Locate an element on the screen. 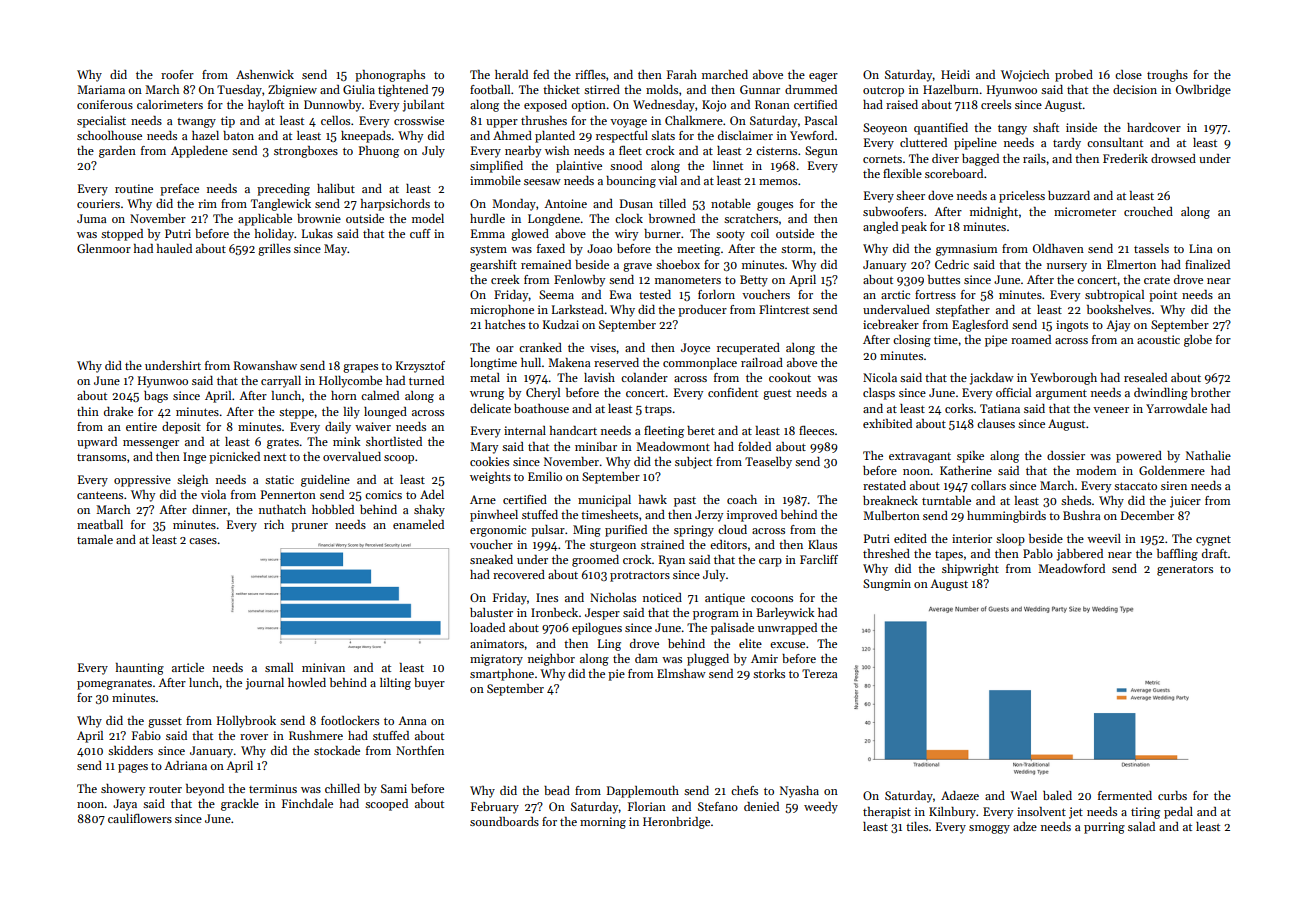 The height and width of the screenshot is (924, 1308). folded is located at coordinates (754, 446).
